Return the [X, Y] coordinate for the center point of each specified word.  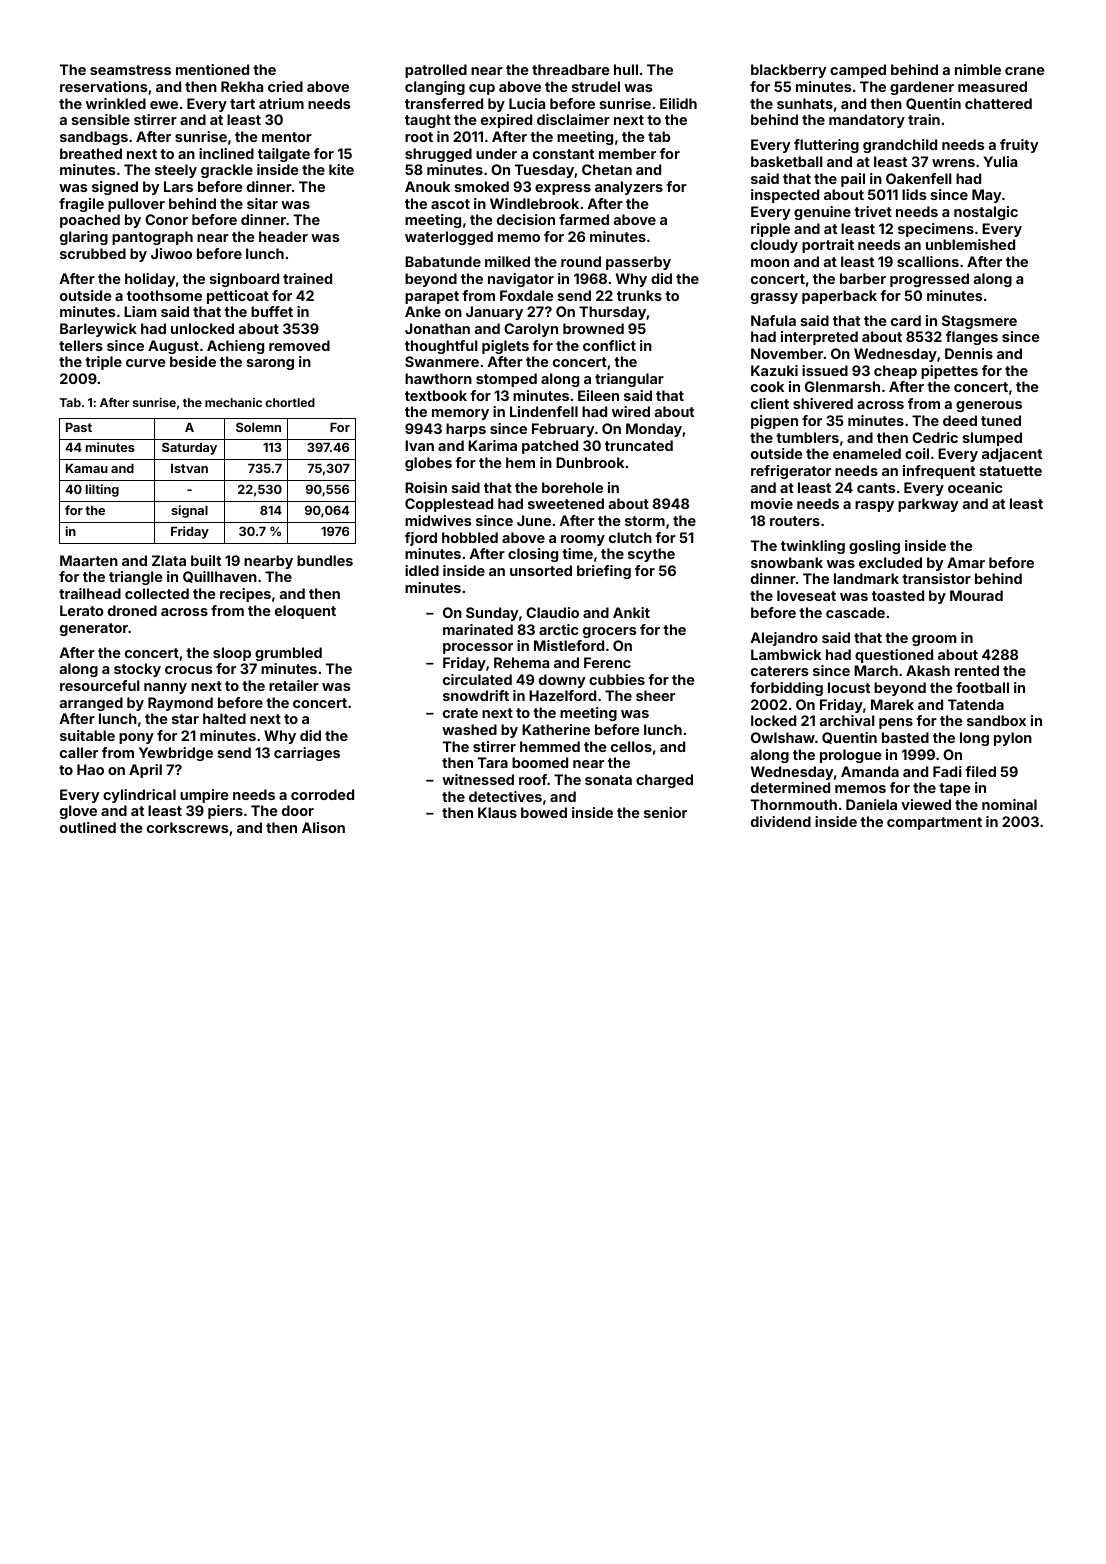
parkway [928, 505]
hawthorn [438, 378]
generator [94, 629]
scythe [651, 555]
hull [626, 69]
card [906, 320]
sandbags [94, 138]
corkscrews [188, 827]
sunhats [805, 103]
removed [299, 345]
